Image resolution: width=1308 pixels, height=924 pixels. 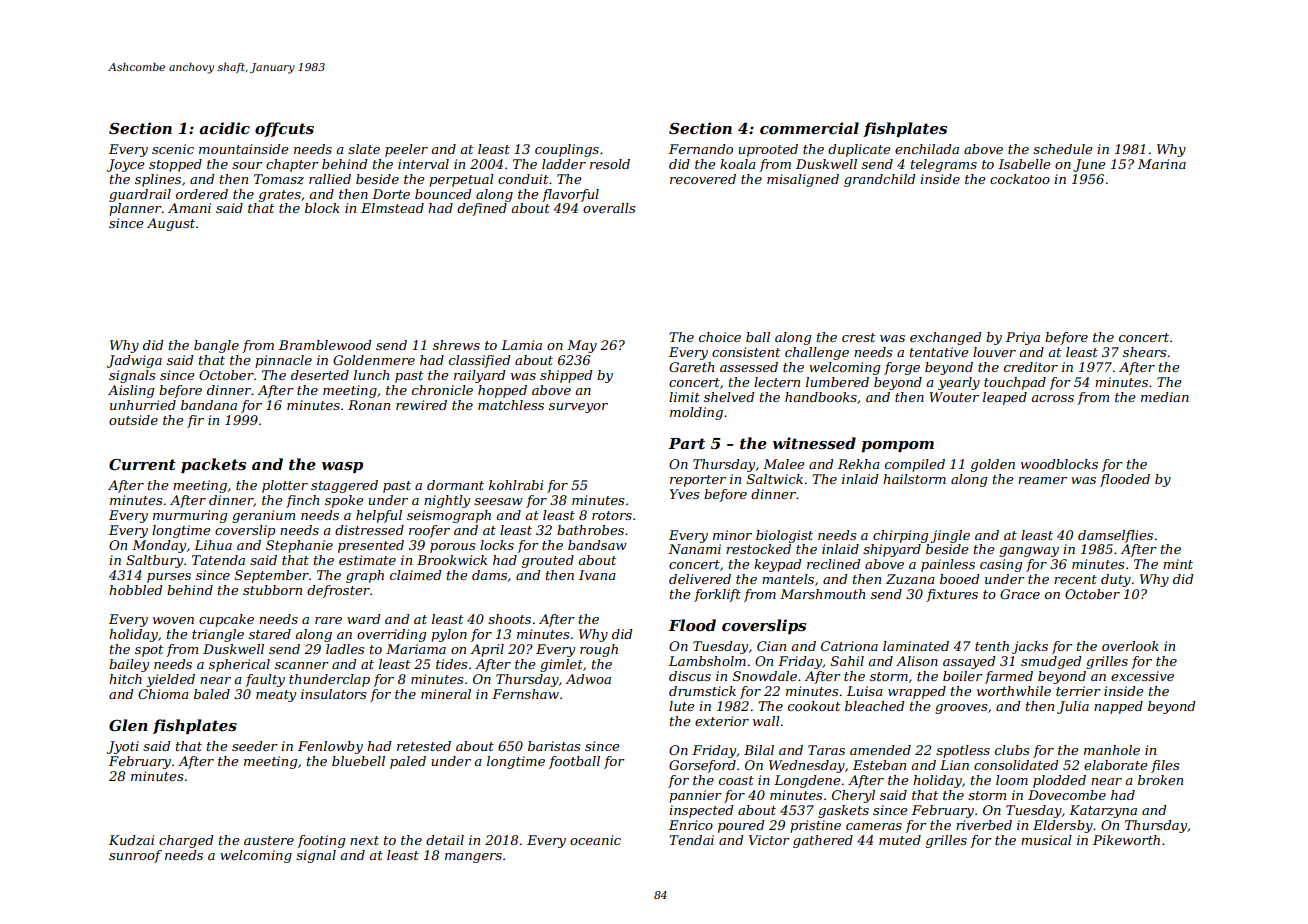 I want to click on shipped, so click(x=566, y=376).
